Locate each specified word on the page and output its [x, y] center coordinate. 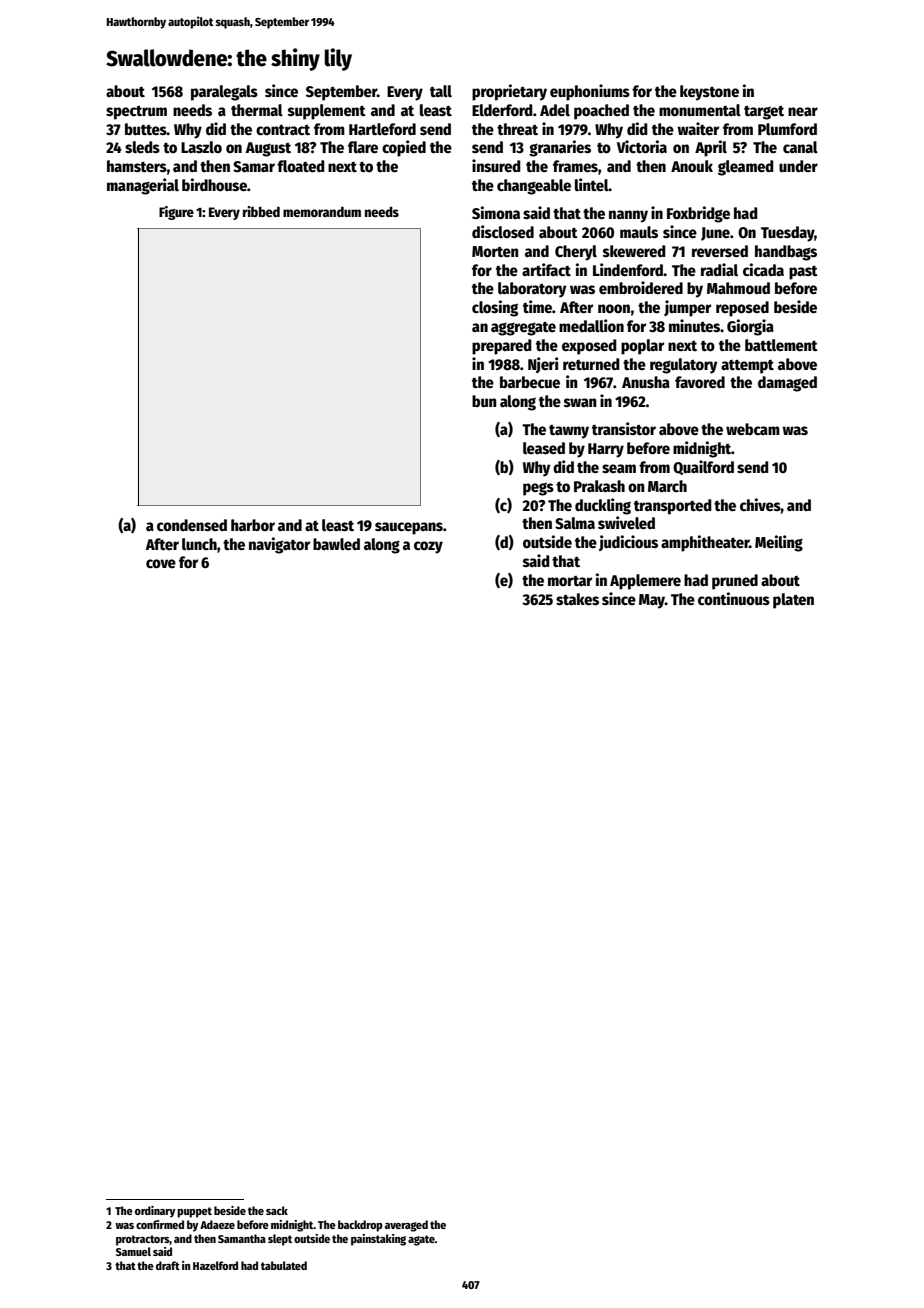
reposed [742, 309]
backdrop [360, 1226]
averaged [406, 1226]
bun [484, 401]
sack [277, 1210]
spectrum [136, 113]
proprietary [509, 92]
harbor [253, 525]
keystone [709, 93]
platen [793, 601]
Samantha [242, 1238]
